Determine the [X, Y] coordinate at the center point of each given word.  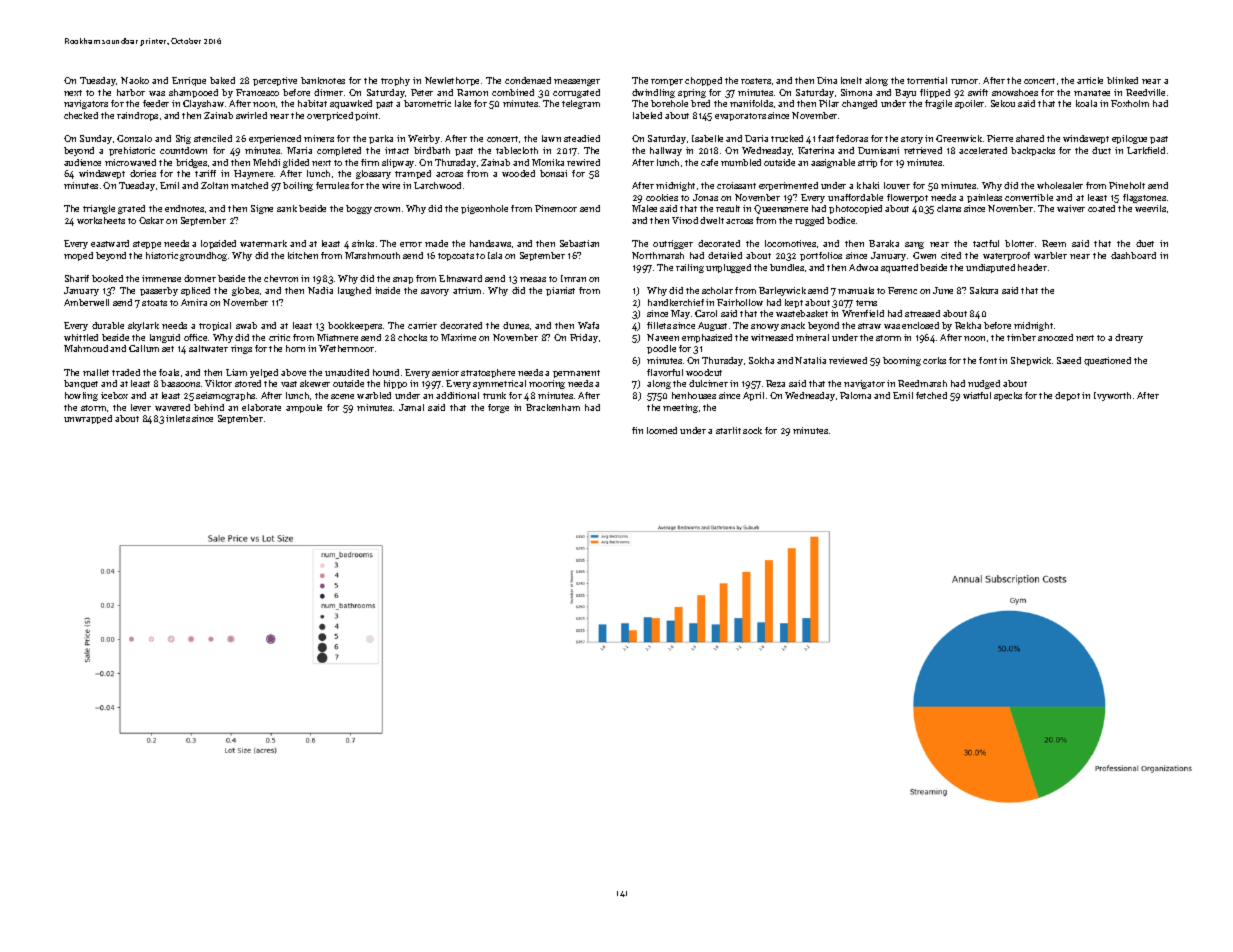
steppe [147, 245]
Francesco [257, 92]
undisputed [990, 268]
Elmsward [460, 278]
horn [295, 348]
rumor [964, 81]
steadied [582, 138]
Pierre [1000, 138]
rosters [756, 81]
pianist [560, 291]
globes [245, 291]
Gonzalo [134, 138]
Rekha [968, 325]
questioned [1107, 361]
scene [342, 396]
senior [445, 372]
